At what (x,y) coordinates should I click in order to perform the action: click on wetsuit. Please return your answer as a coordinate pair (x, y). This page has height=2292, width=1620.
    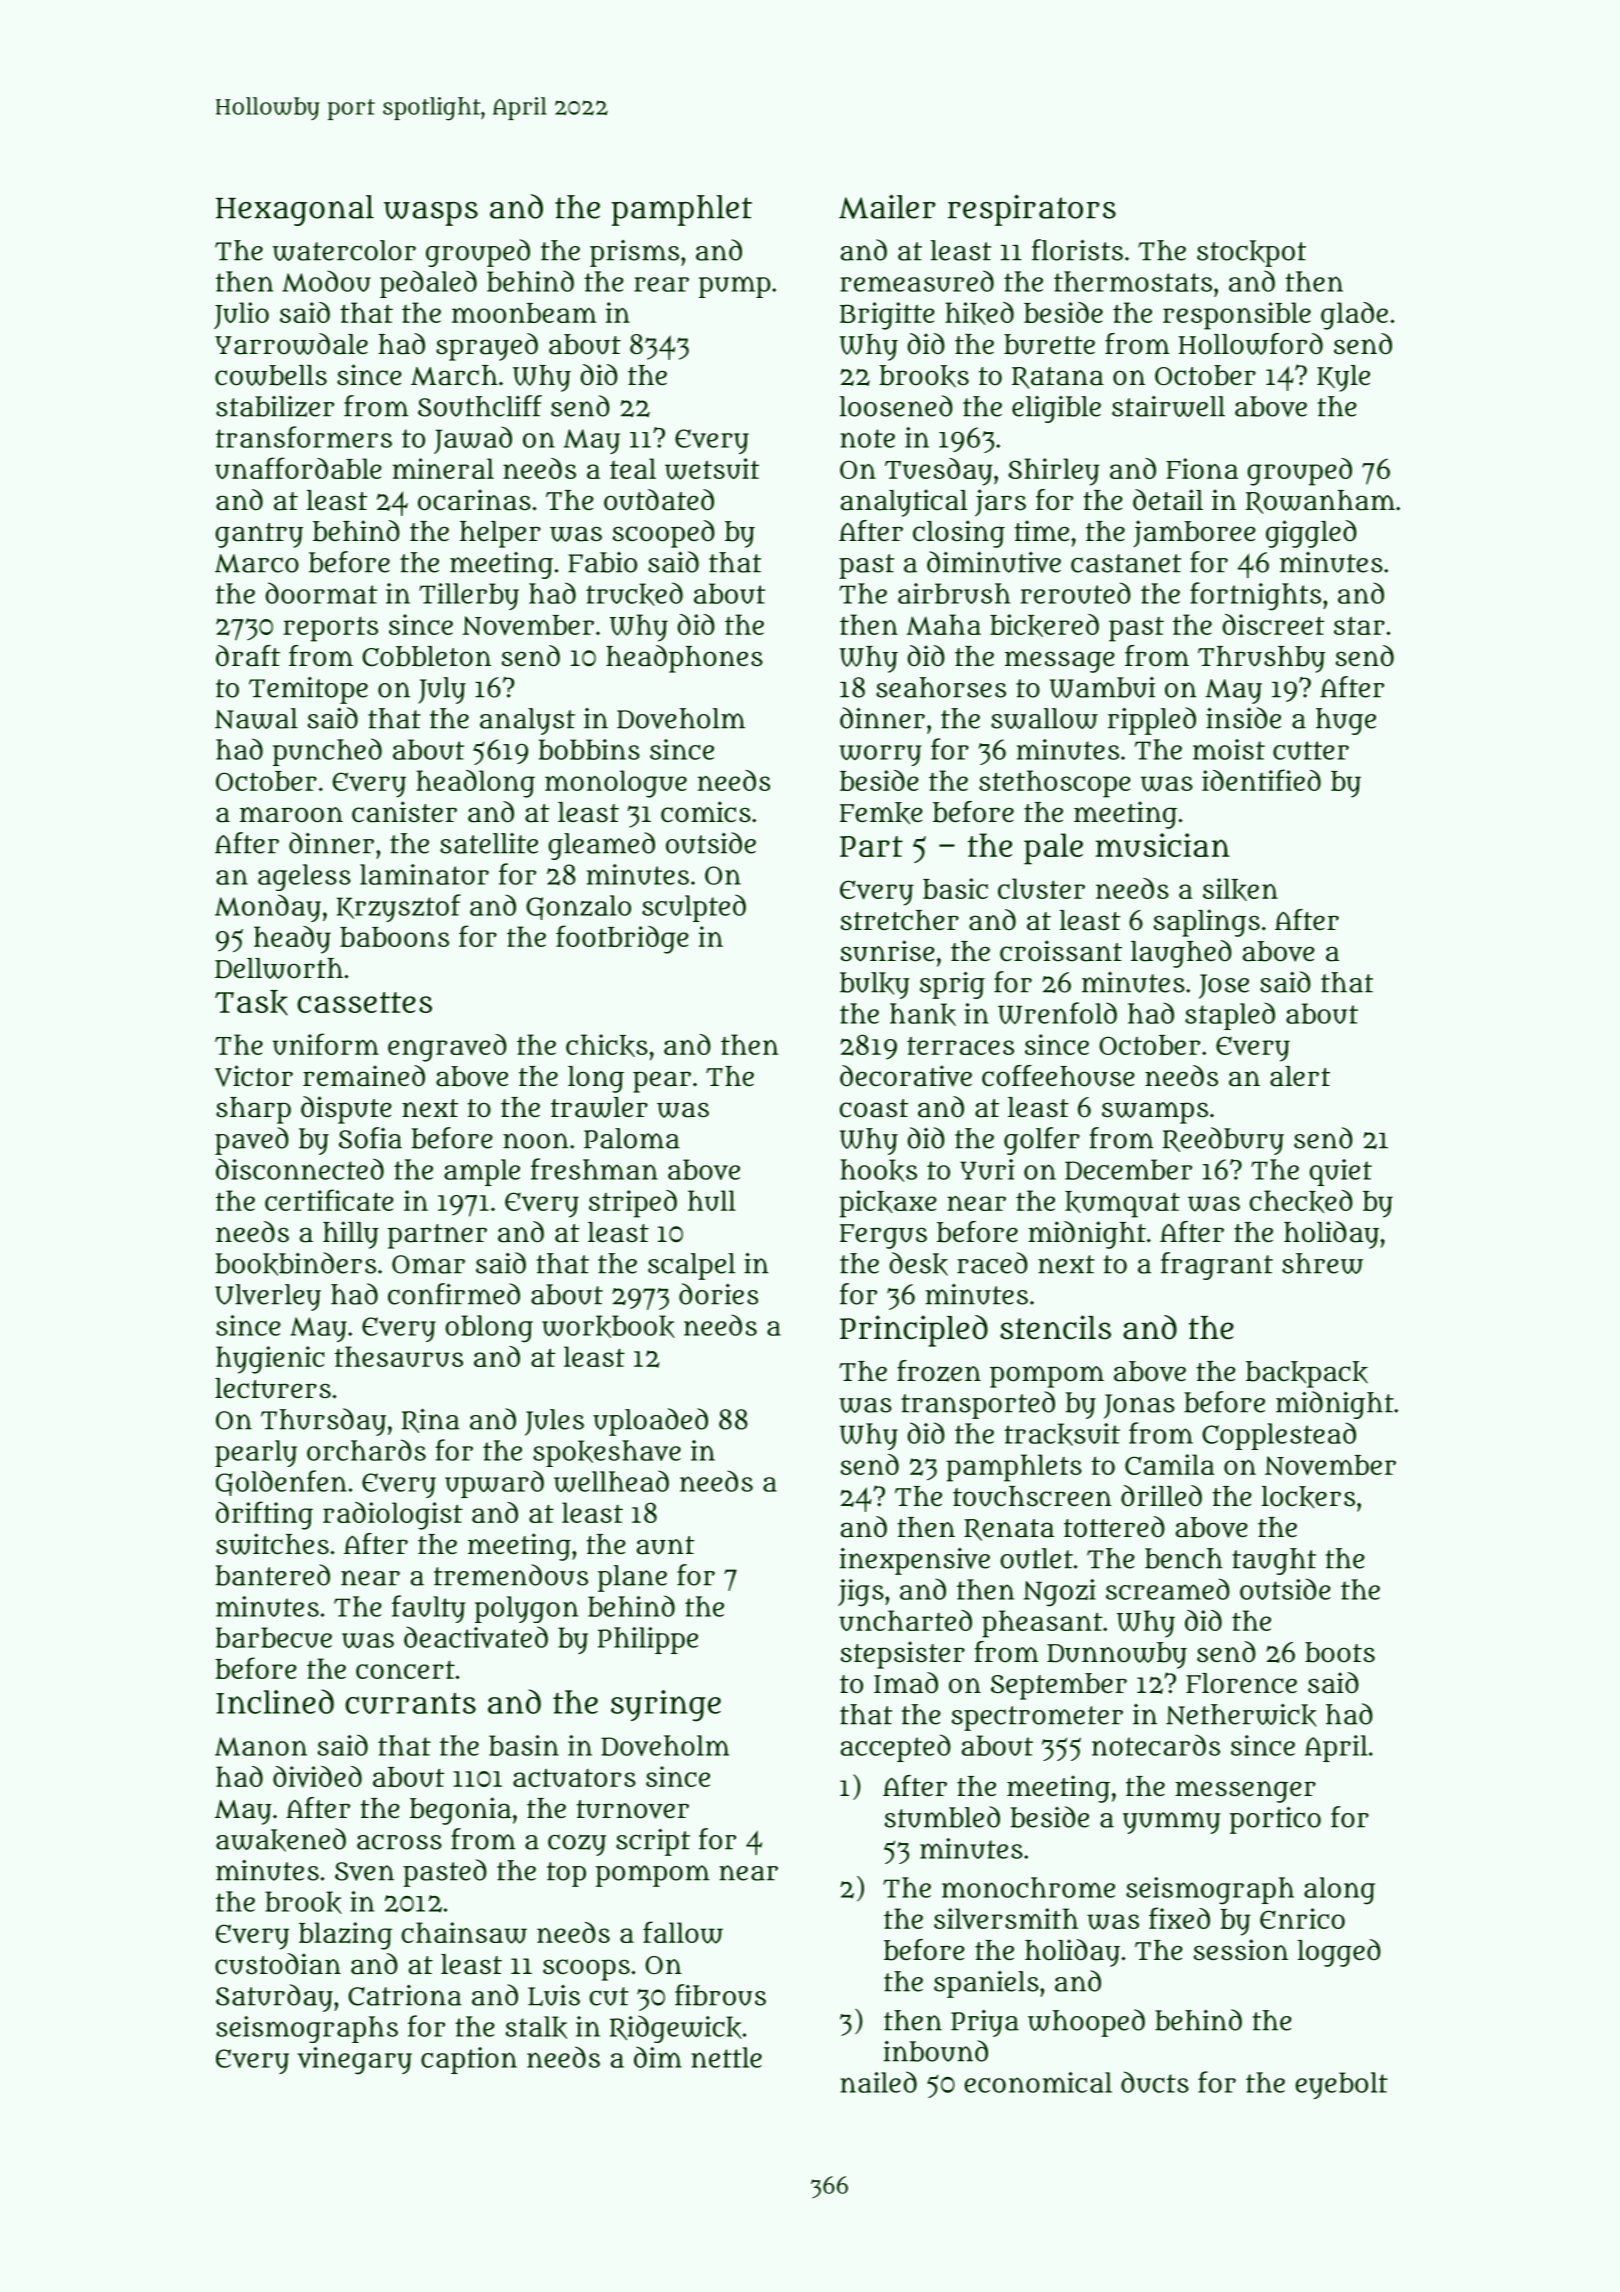
    Looking at the image, I should click on (712, 469).
